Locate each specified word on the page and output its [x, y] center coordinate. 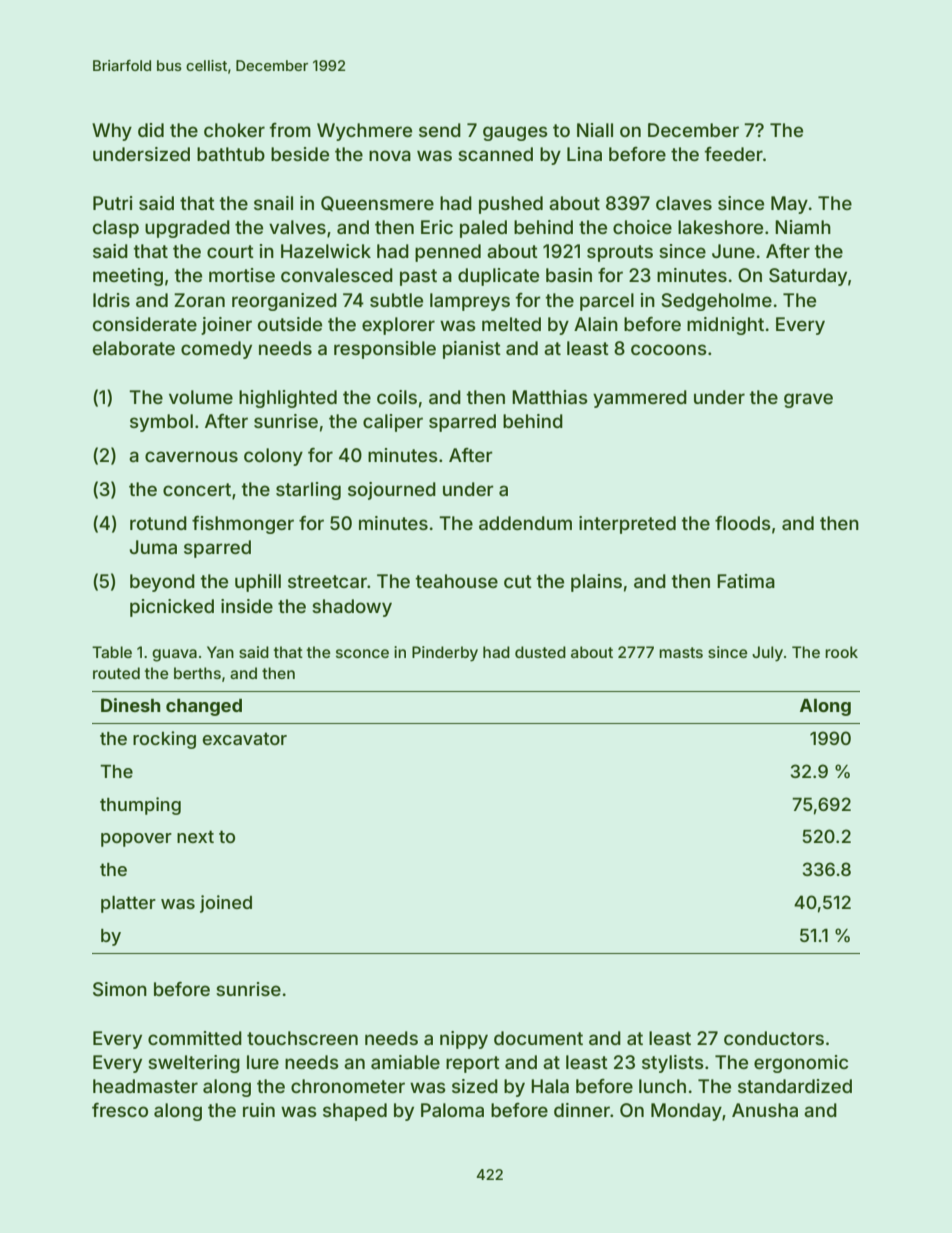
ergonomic [801, 1064]
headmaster [145, 1086]
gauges [515, 133]
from [290, 130]
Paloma [452, 1110]
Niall [595, 130]
